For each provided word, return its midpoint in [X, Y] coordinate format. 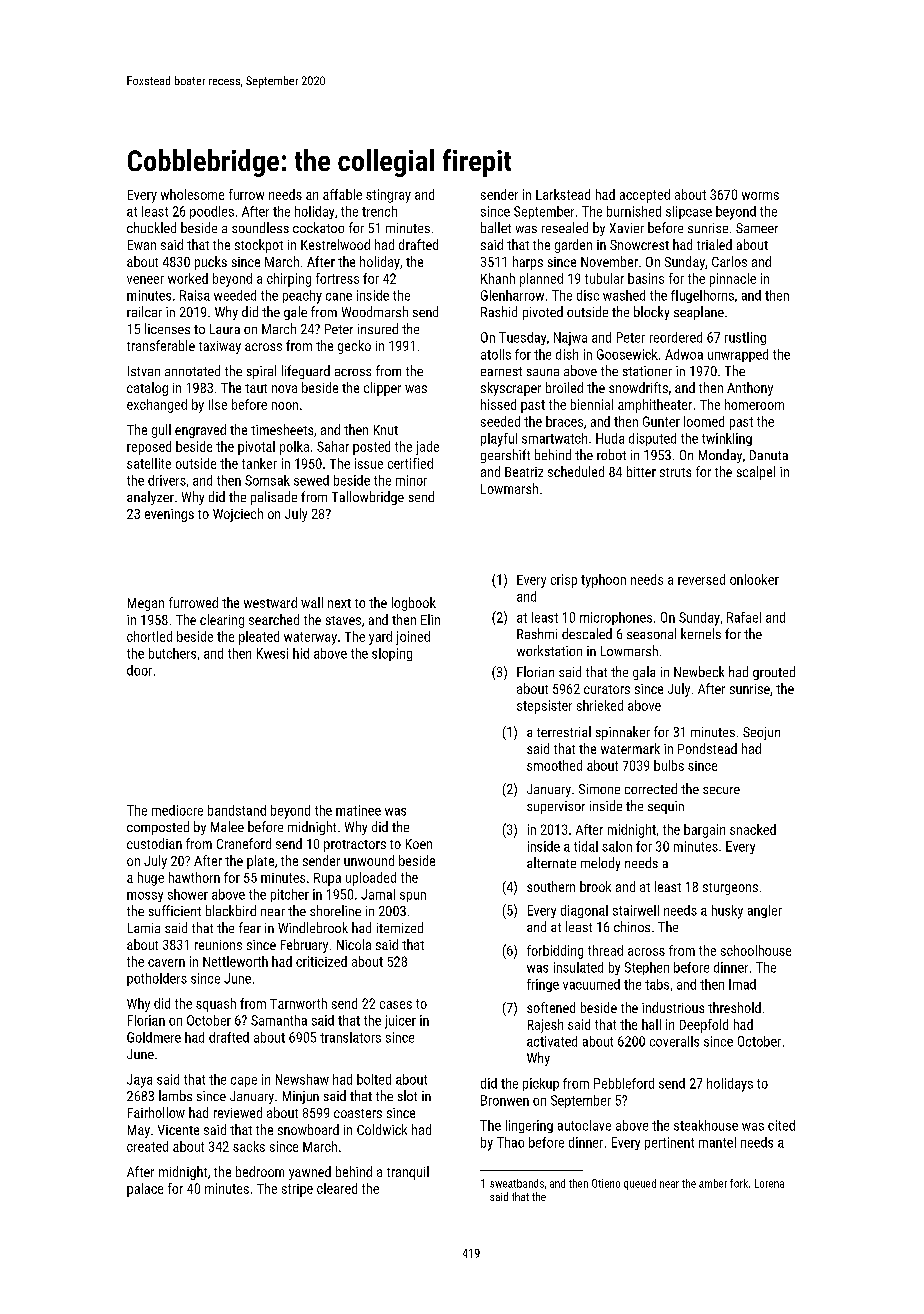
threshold [734, 1007]
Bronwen [505, 1100]
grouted [774, 673]
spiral [261, 372]
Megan [146, 604]
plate [260, 862]
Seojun [761, 733]
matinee [358, 810]
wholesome [192, 194]
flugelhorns [702, 296]
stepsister [544, 707]
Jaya [139, 1081]
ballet [496, 227]
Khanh [498, 278]
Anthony [750, 389]
